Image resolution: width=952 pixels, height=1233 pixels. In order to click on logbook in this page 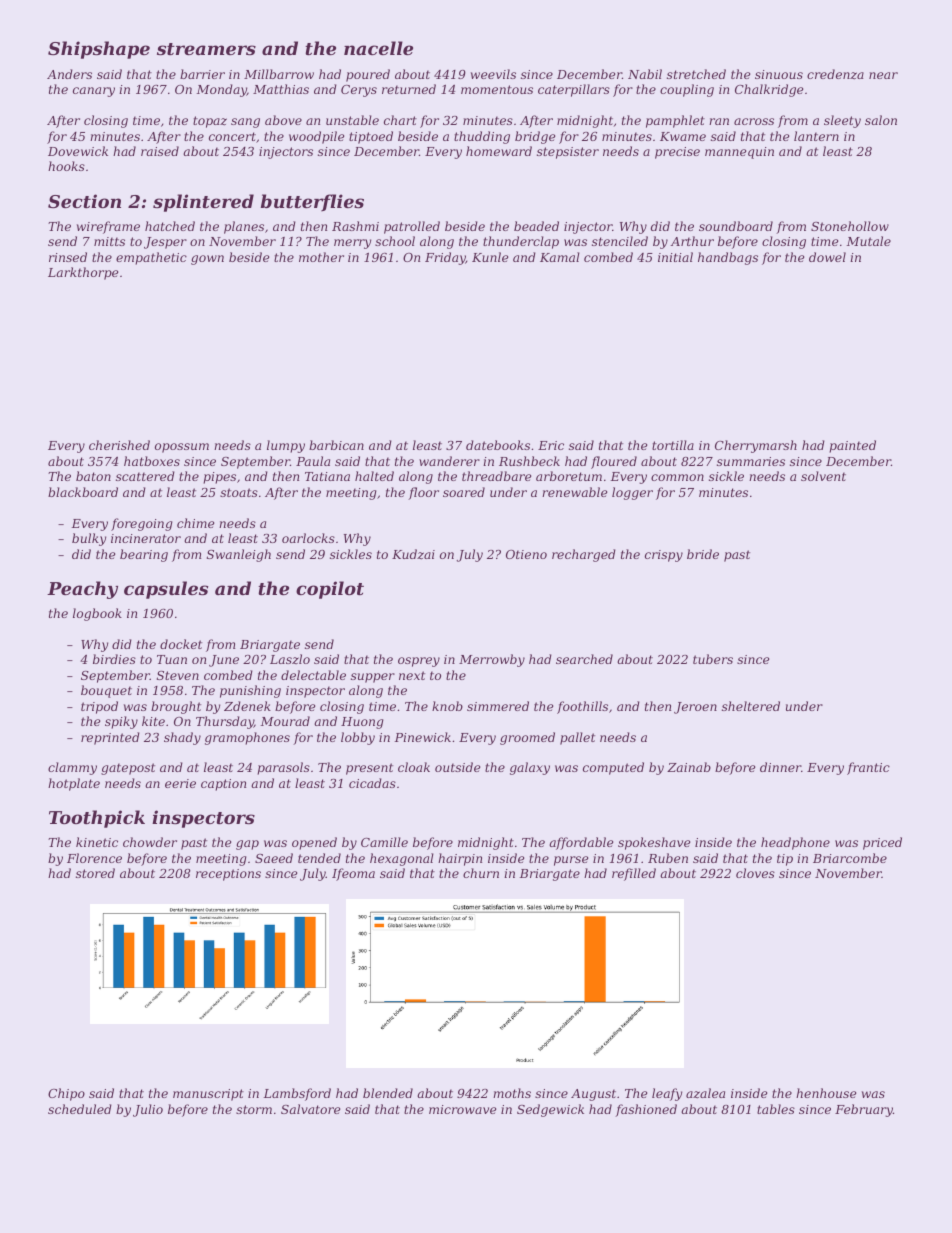, I will do `click(97, 614)`.
